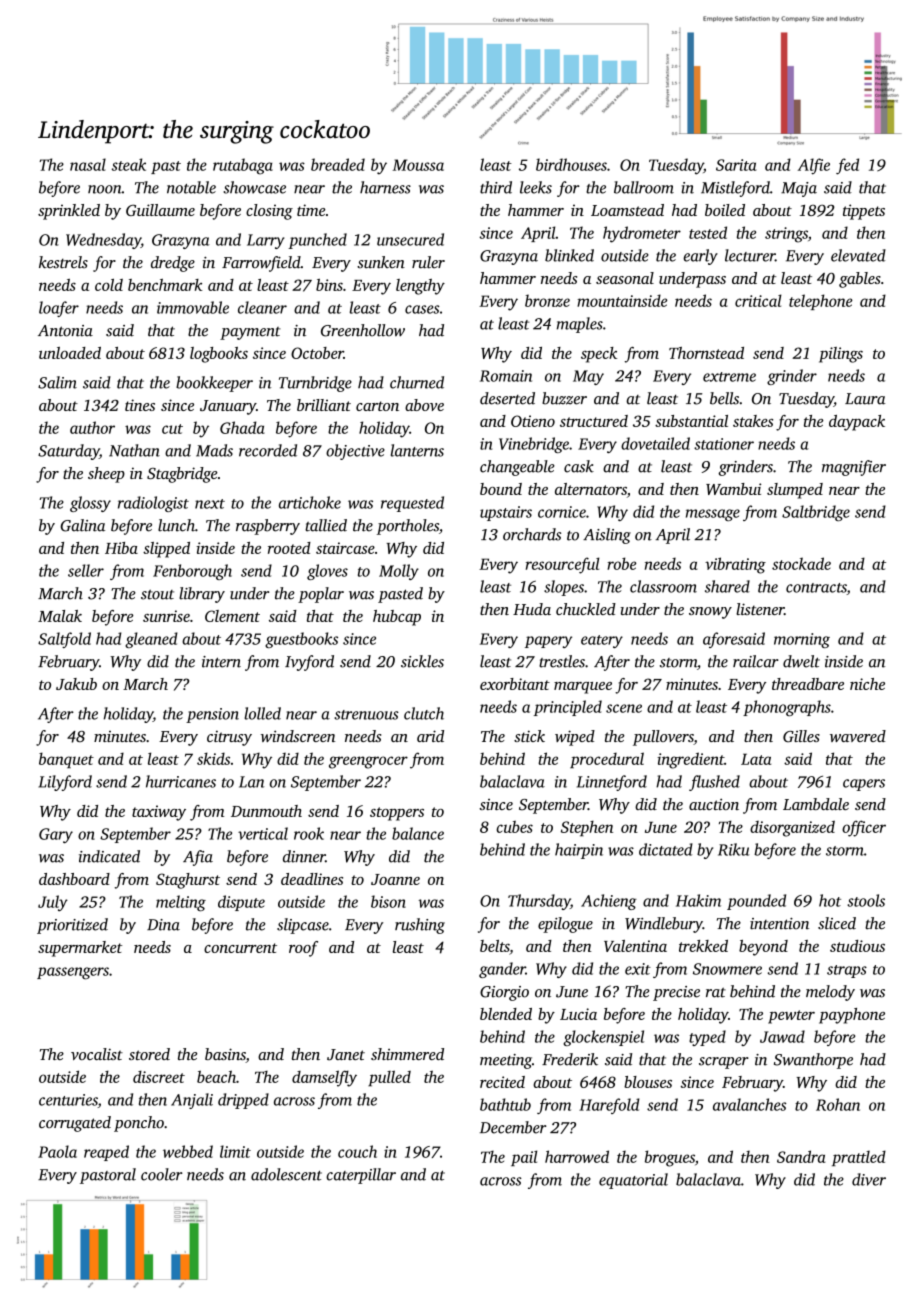  Describe the element at coordinates (547, 300) in the page. I see `bronze` at that location.
